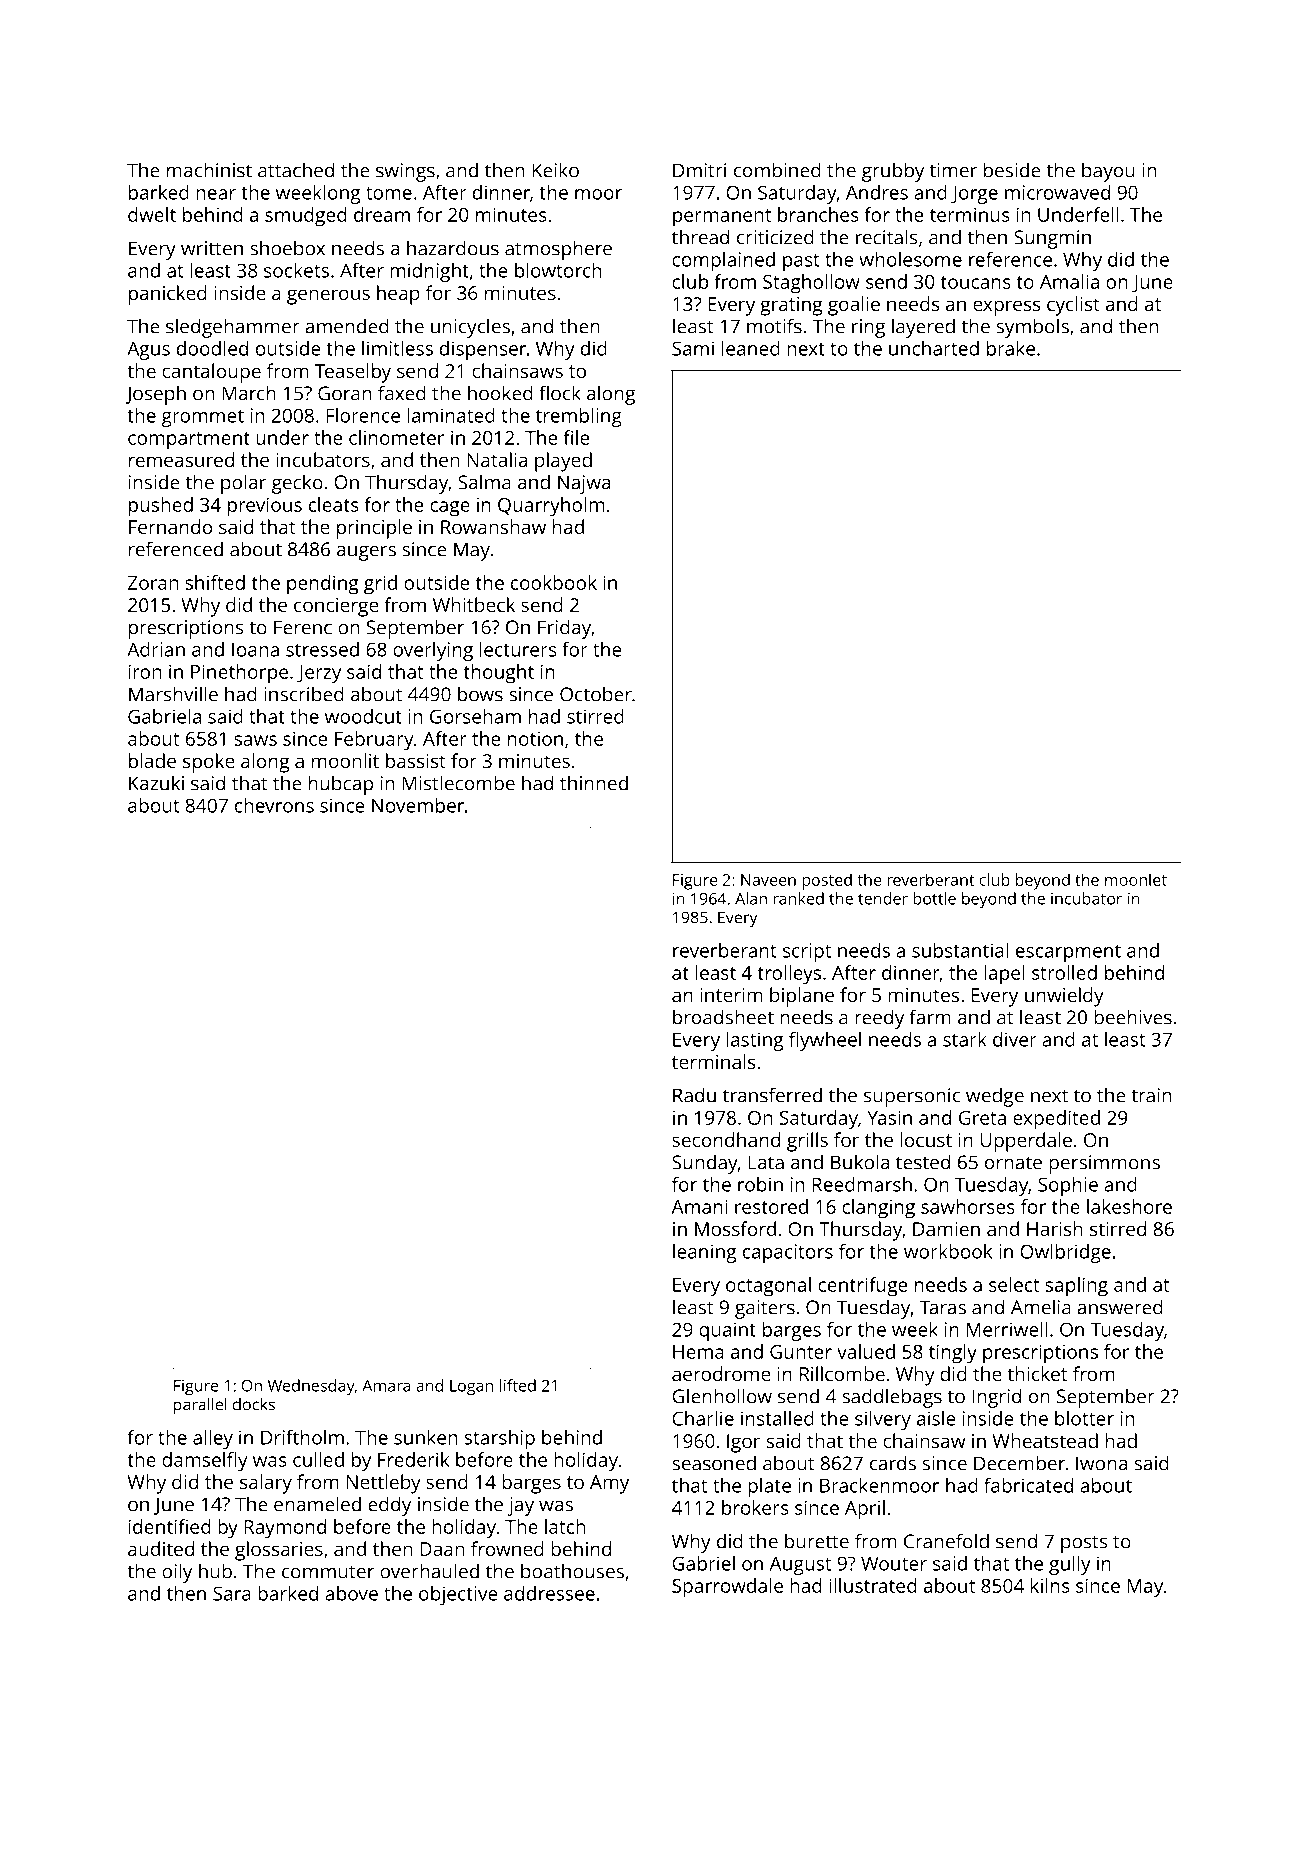  Describe the element at coordinates (694, 1095) in the screenshot. I see `Radu` at that location.
